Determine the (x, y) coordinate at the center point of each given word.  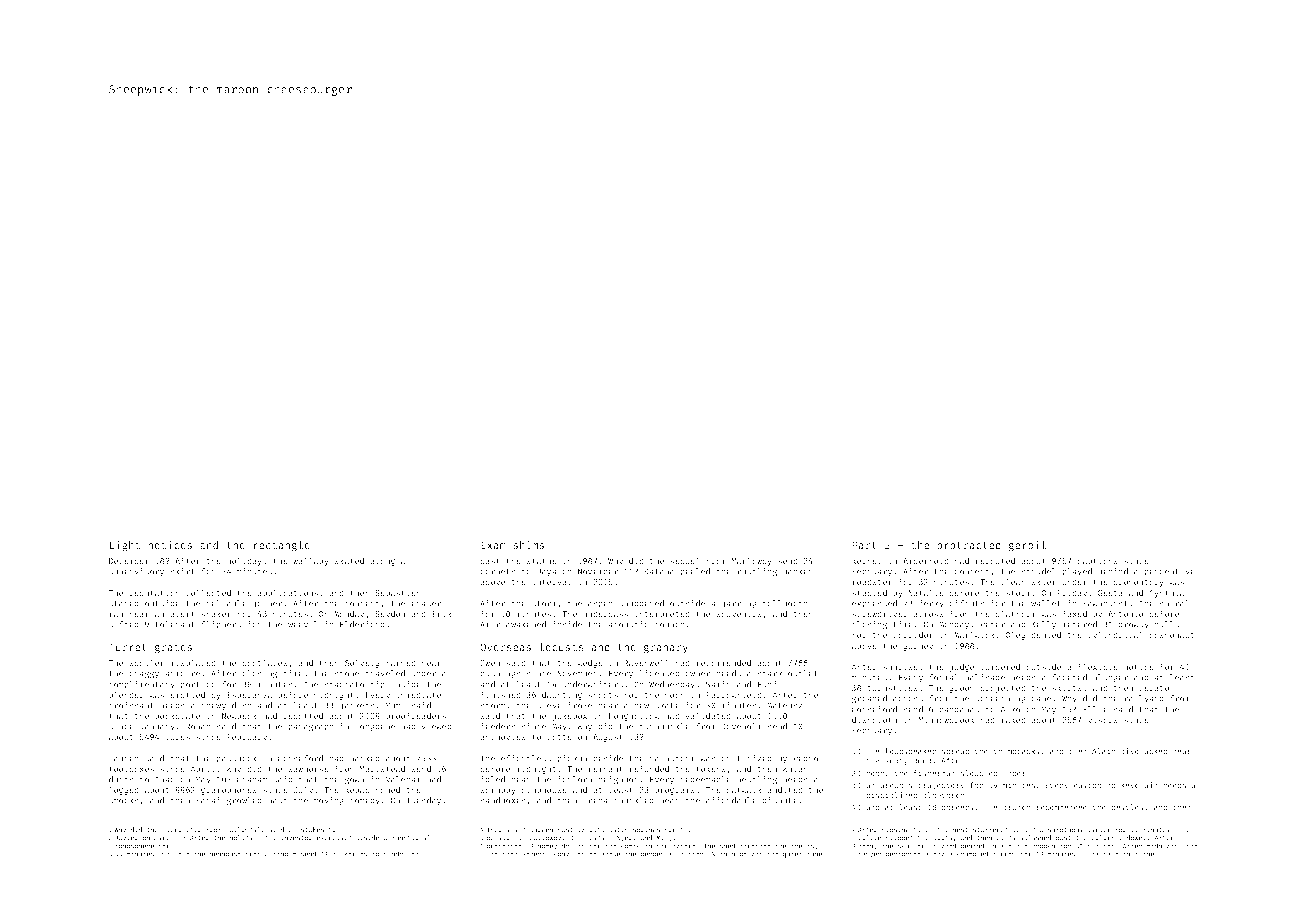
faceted (1069, 677)
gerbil (1027, 546)
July (303, 790)
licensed (659, 673)
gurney (918, 647)
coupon (670, 626)
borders (958, 807)
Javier (126, 837)
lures (177, 736)
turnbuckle (664, 726)
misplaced (193, 663)
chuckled (634, 800)
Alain (1103, 751)
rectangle (281, 546)
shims (528, 544)
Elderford (362, 624)
